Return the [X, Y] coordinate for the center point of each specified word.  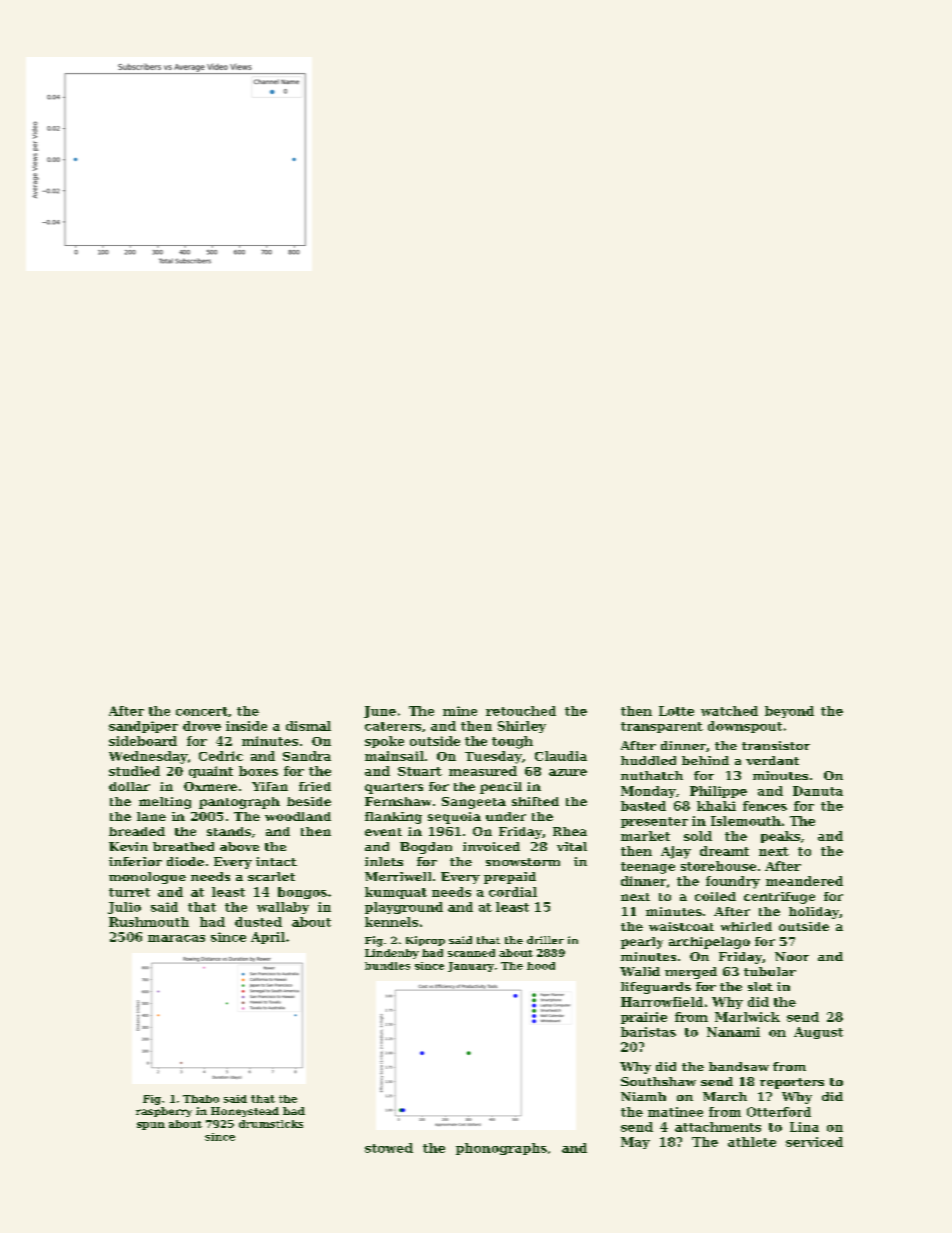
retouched [521, 711]
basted [643, 806]
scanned [471, 953]
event [383, 832]
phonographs [501, 1149]
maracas [176, 938]
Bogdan [426, 848]
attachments [718, 1127]
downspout [745, 727]
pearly [642, 943]
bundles [387, 966]
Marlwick [747, 1017]
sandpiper [143, 727]
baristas [648, 1032]
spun [151, 1126]
